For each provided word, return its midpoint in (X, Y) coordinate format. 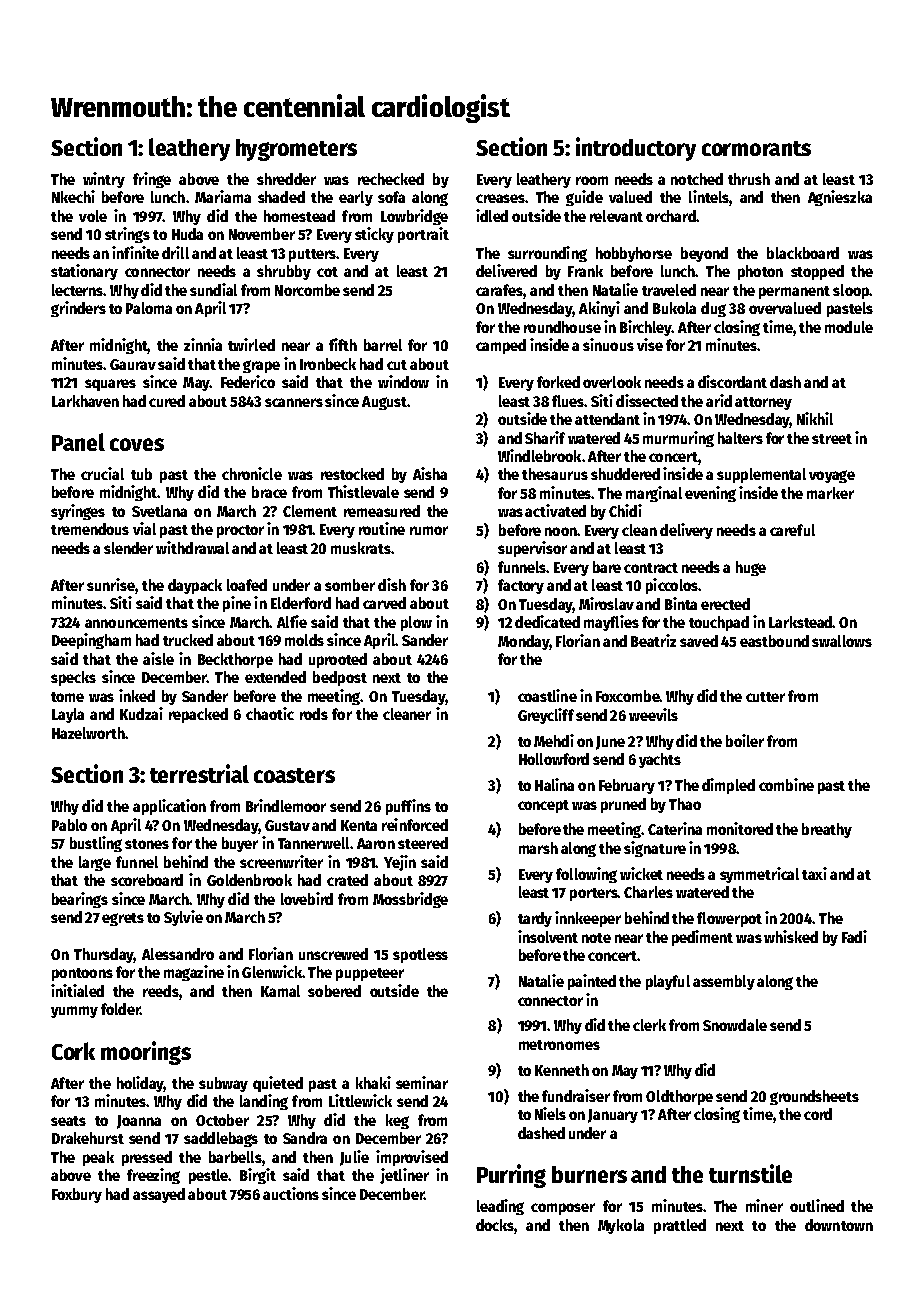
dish (392, 584)
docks (495, 1225)
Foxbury (77, 1195)
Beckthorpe (235, 660)
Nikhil (815, 418)
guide (584, 198)
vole (93, 216)
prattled (680, 1226)
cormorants (756, 148)
